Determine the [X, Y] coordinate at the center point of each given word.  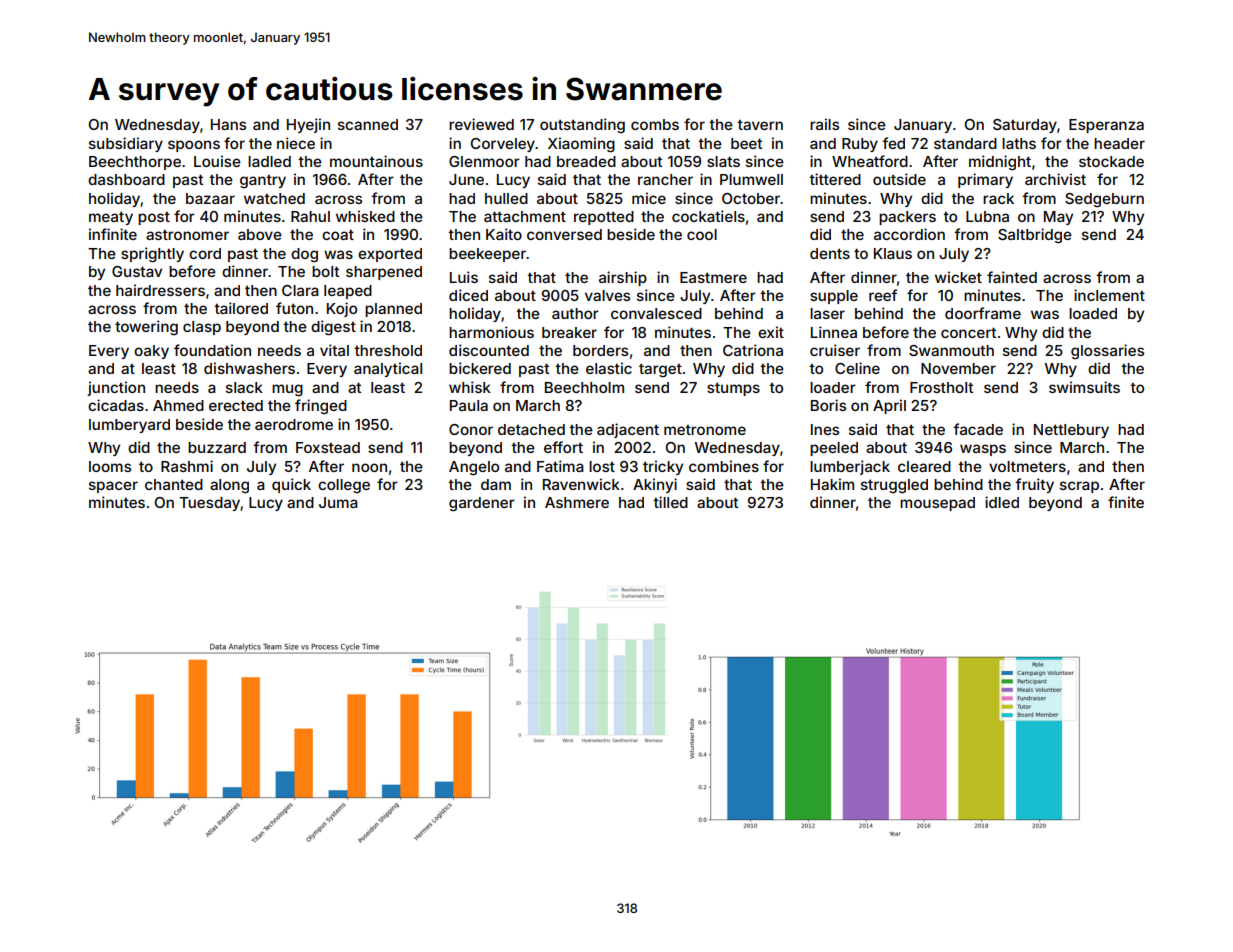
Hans [228, 124]
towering [146, 328]
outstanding [582, 126]
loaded [1093, 313]
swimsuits [1084, 387]
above [260, 234]
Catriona [753, 350]
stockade [1111, 161]
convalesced [656, 313]
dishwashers [249, 368]
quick [291, 485]
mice [649, 198]
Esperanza [1106, 126]
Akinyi [655, 485]
